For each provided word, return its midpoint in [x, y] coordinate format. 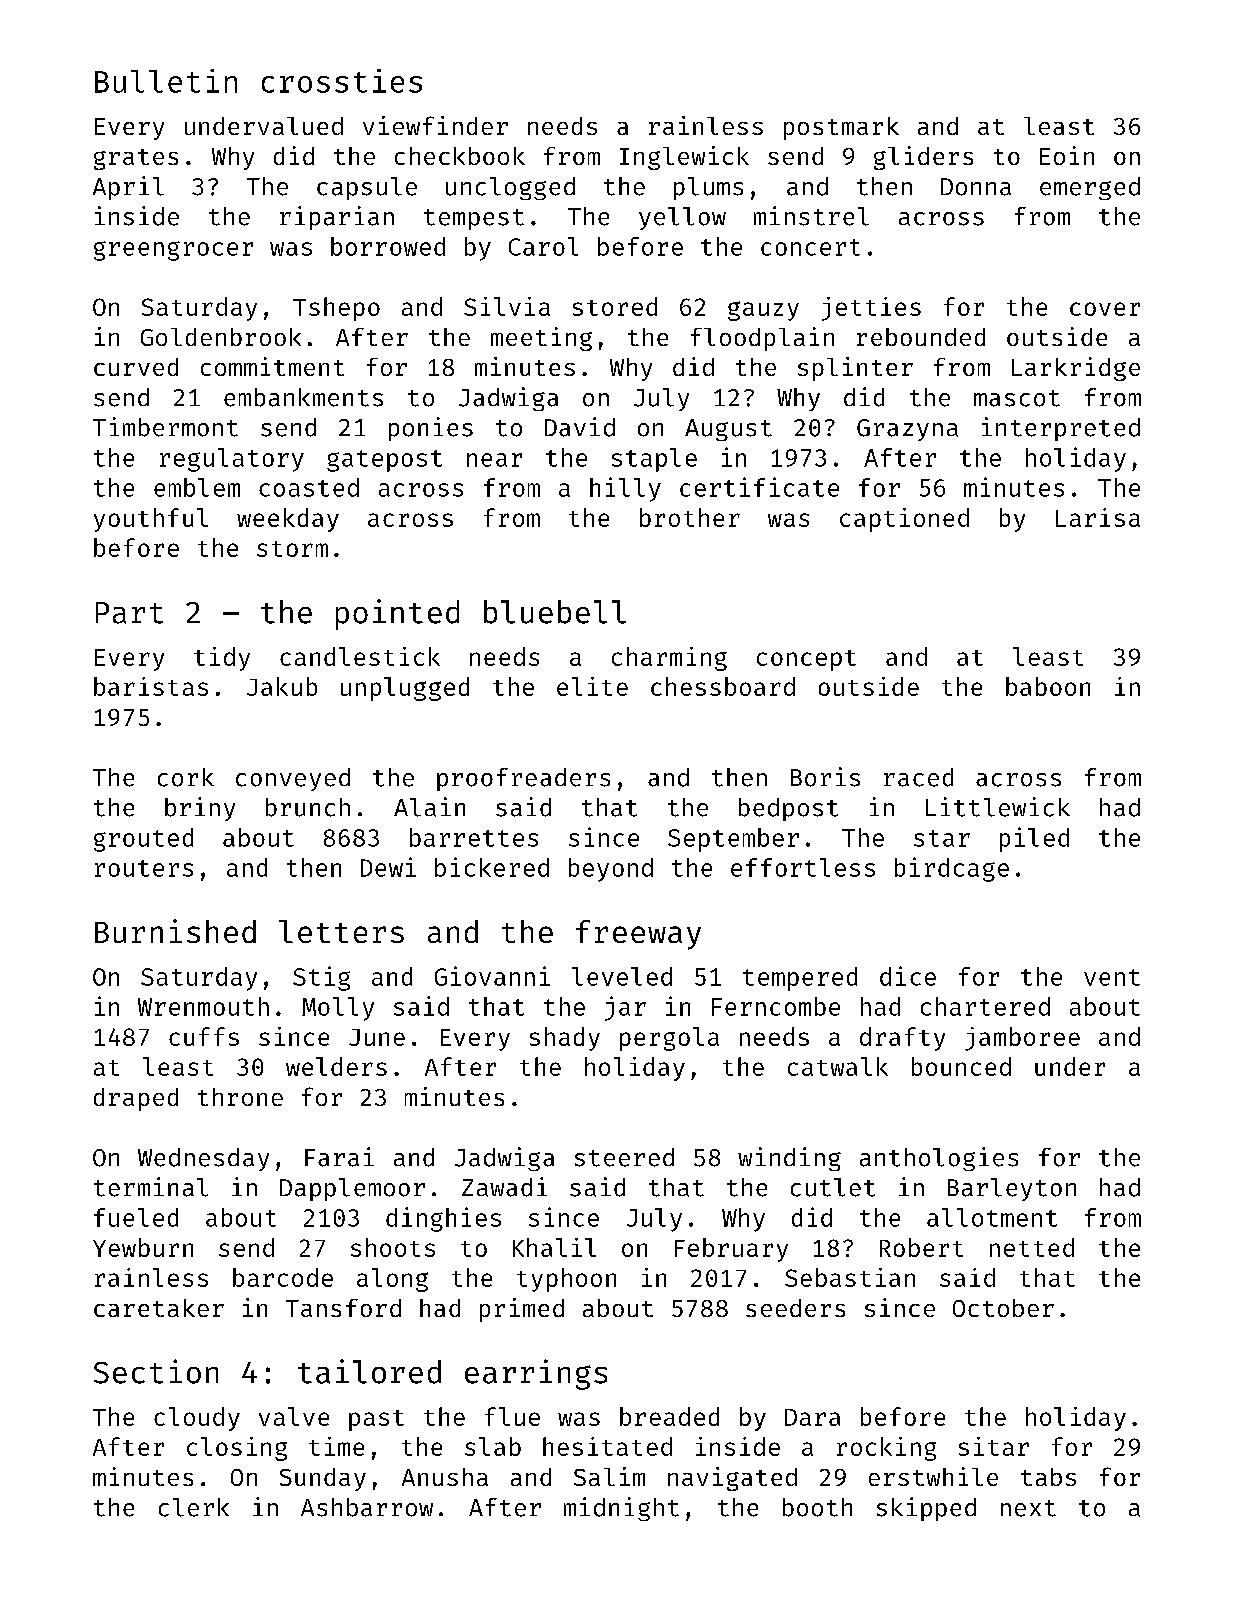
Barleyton [1012, 1189]
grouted [143, 840]
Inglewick [684, 158]
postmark [841, 128]
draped [136, 1099]
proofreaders [523, 779]
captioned [904, 520]
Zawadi [504, 1187]
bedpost [788, 809]
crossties [342, 81]
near [494, 460]
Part [129, 613]
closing [237, 1449]
